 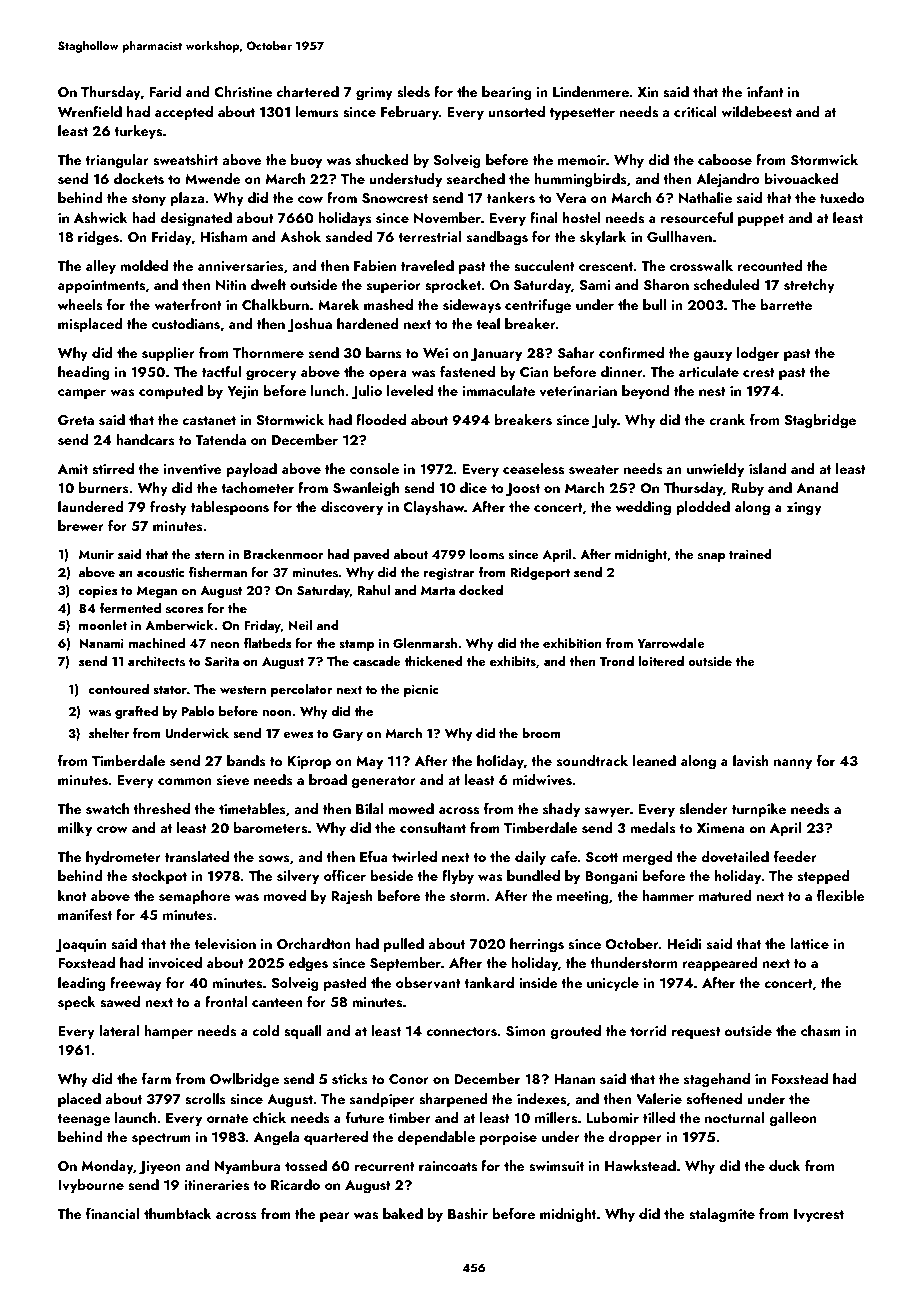 What do you see at coordinates (804, 509) in the document?
I see `zingy` at bounding box center [804, 509].
